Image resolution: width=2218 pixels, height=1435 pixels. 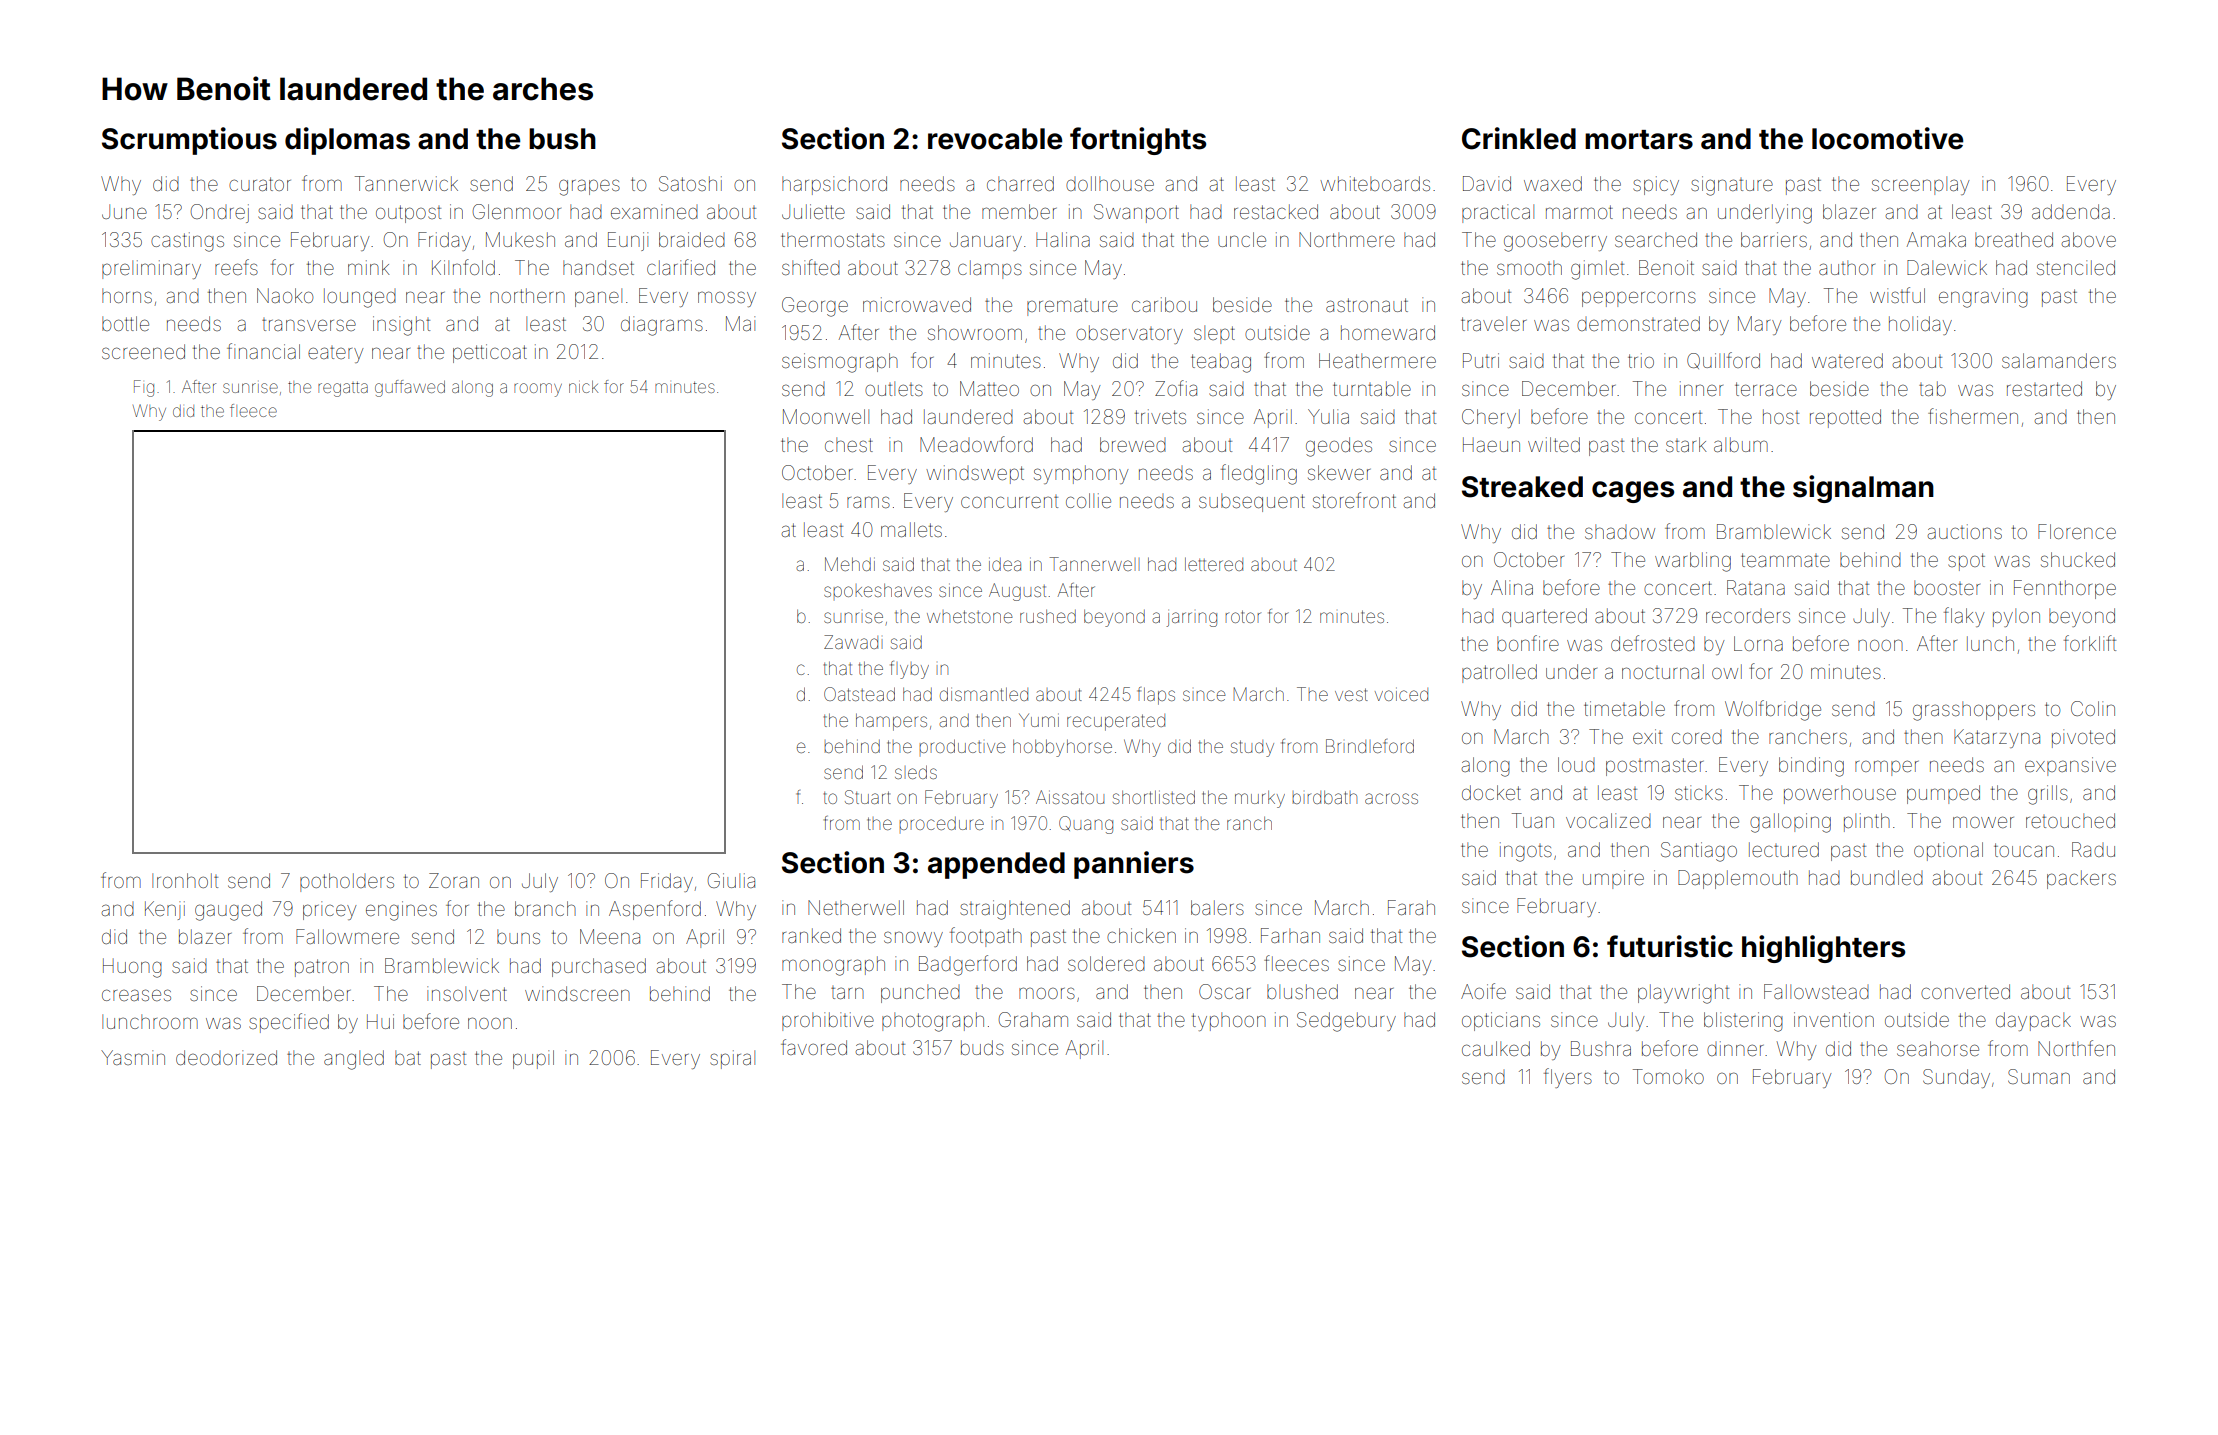 I want to click on roomy, so click(x=538, y=390).
